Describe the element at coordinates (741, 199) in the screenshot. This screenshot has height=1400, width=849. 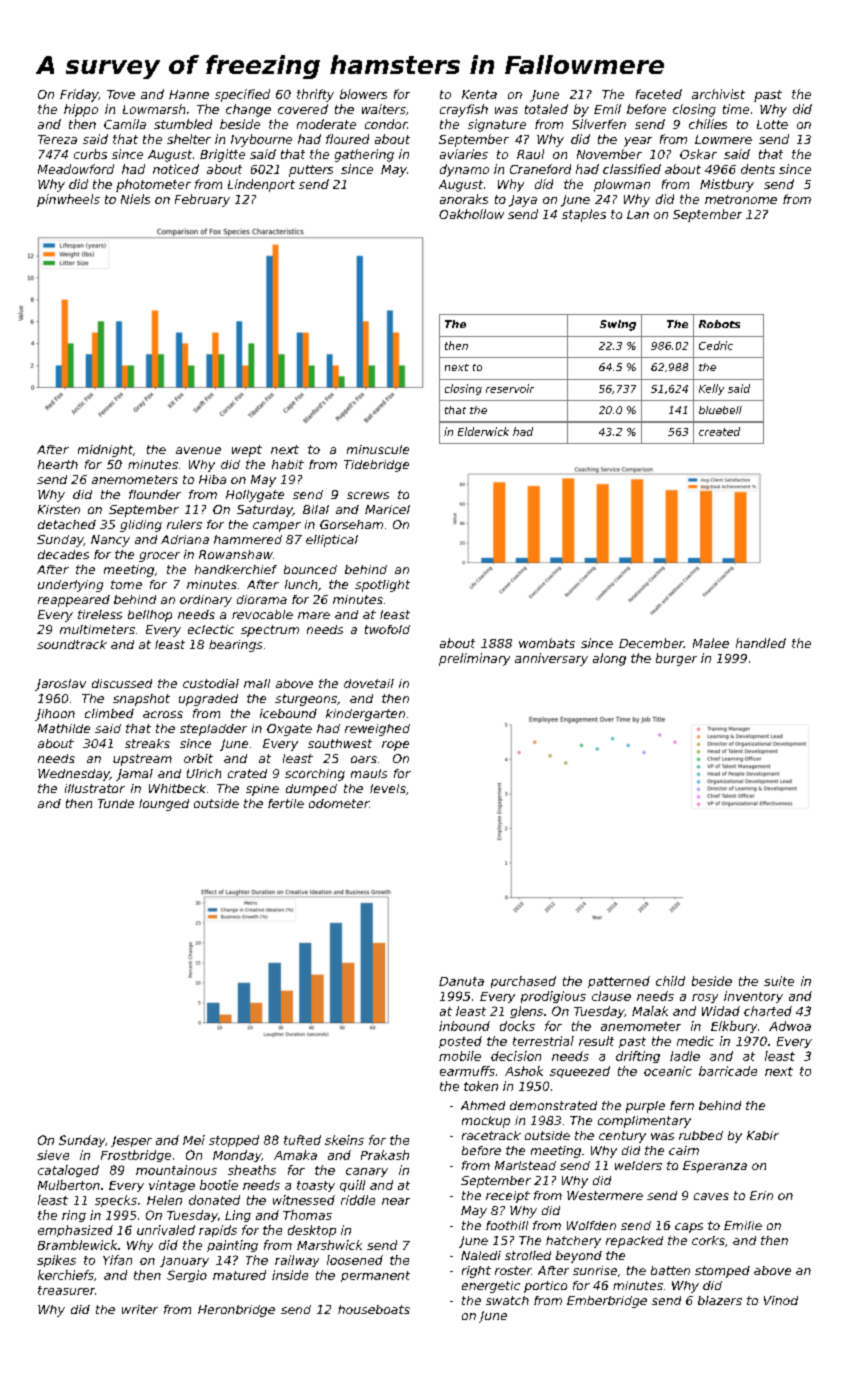
I see `metronome` at that location.
